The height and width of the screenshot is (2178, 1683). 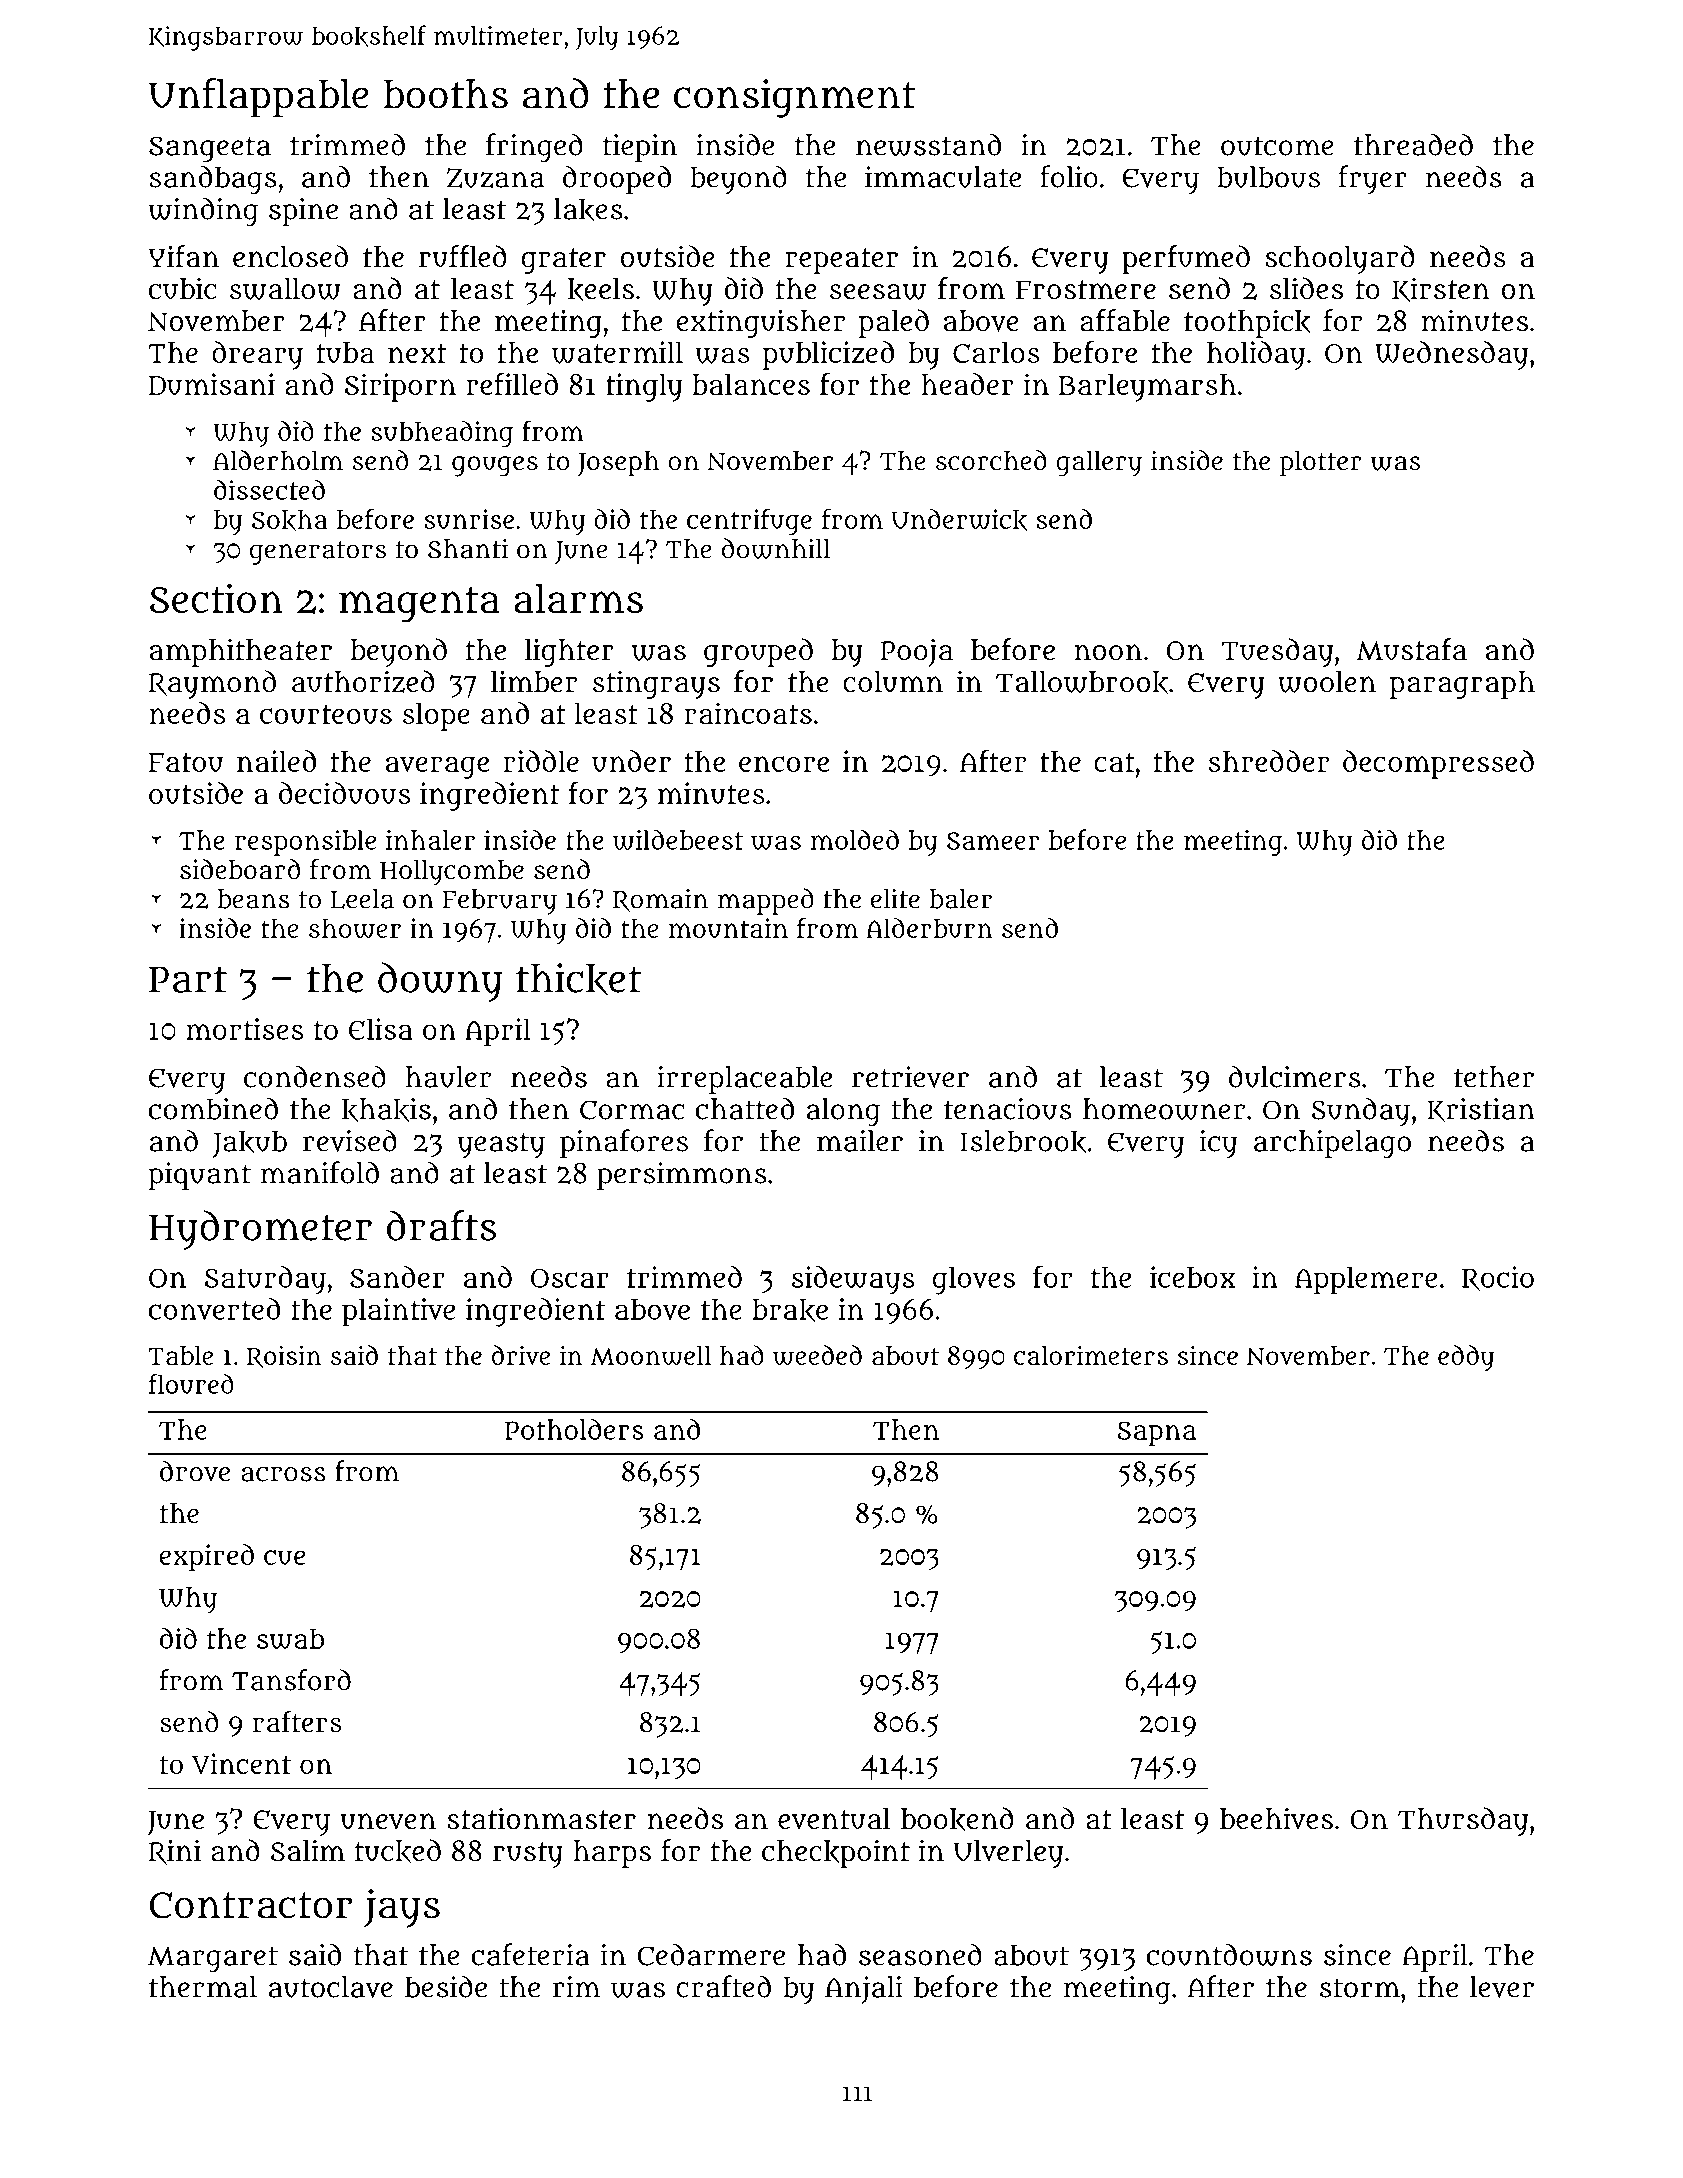 What do you see at coordinates (993, 841) in the screenshot?
I see `Sameer` at bounding box center [993, 841].
